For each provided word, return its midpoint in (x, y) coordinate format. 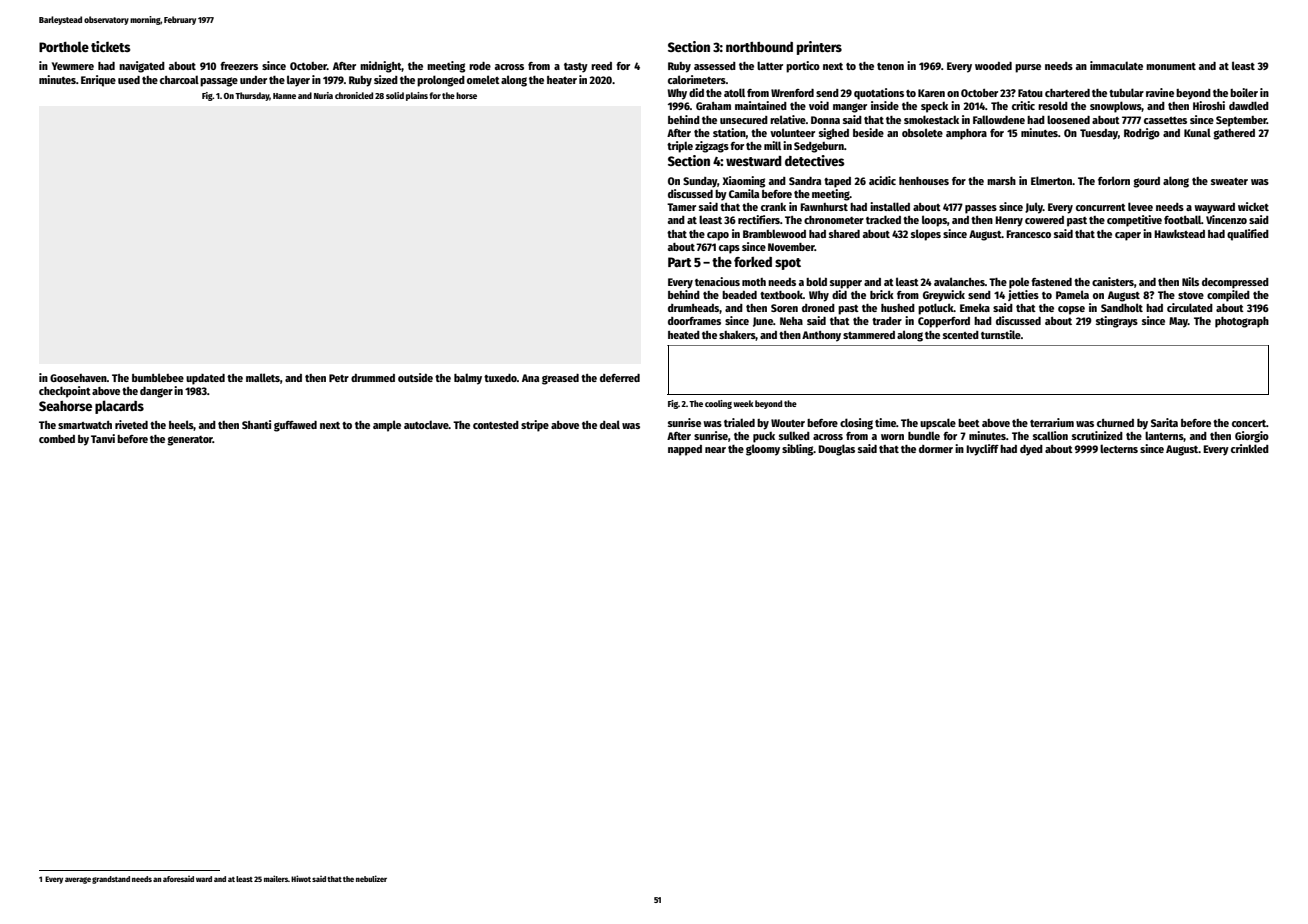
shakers (737, 336)
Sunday (700, 182)
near (715, 450)
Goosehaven (78, 378)
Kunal (1197, 132)
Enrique (98, 81)
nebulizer (371, 878)
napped (685, 450)
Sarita (1164, 422)
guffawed (295, 426)
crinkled (1250, 448)
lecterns (1119, 448)
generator (190, 441)
